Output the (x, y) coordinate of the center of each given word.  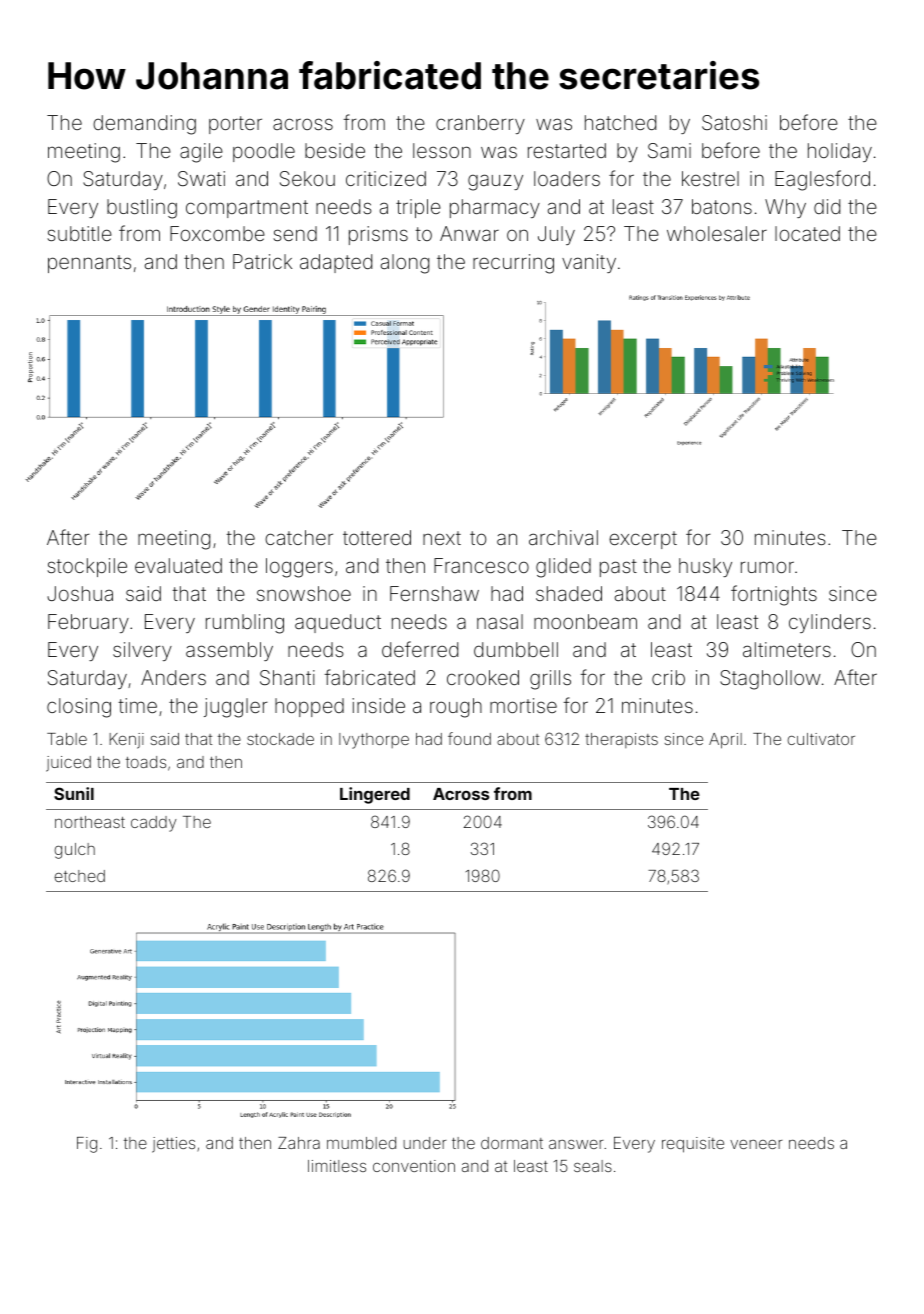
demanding (144, 125)
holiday (840, 152)
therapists (621, 740)
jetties (173, 1145)
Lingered (375, 795)
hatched (620, 122)
